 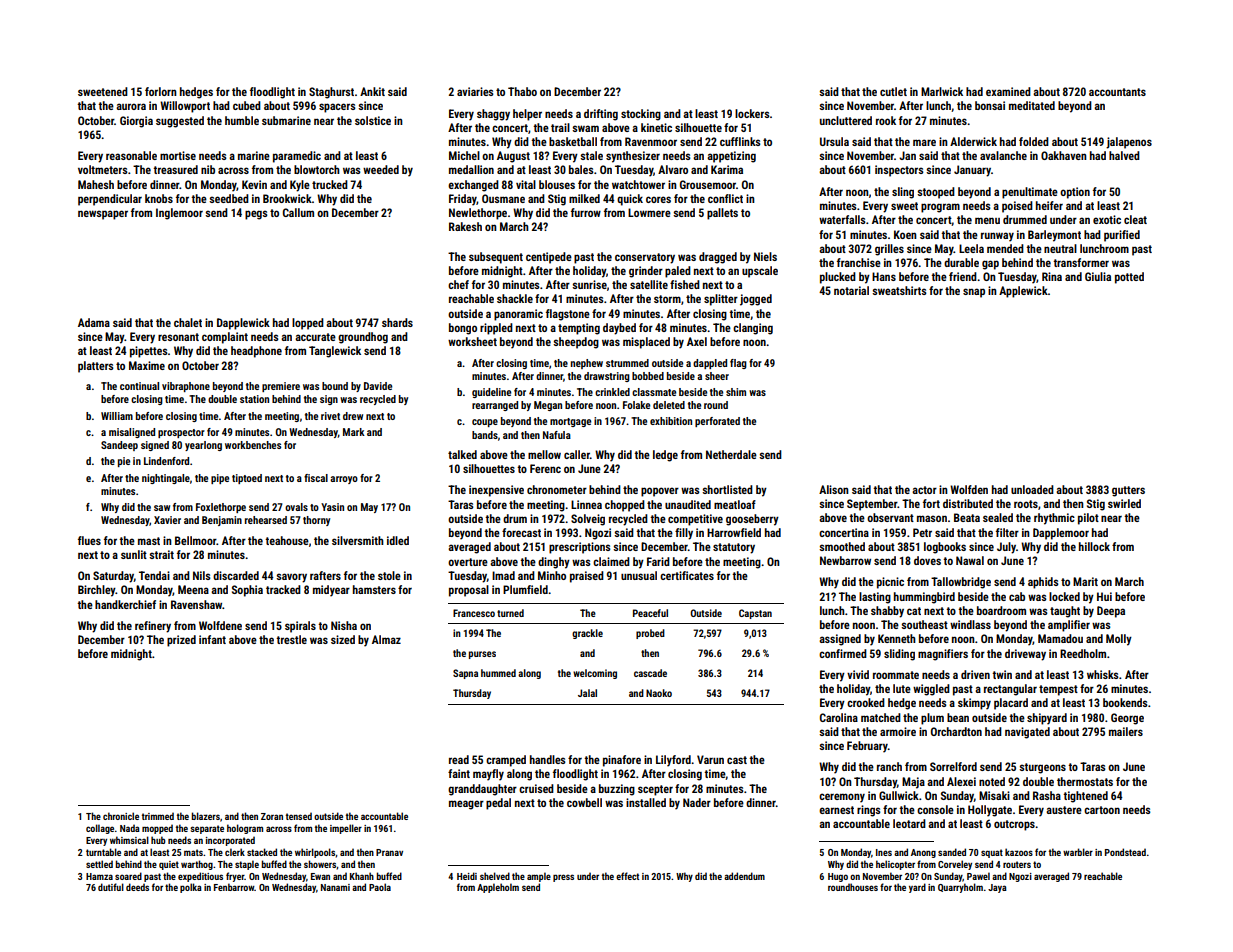 What do you see at coordinates (1017, 864) in the document?
I see `routers` at bounding box center [1017, 864].
